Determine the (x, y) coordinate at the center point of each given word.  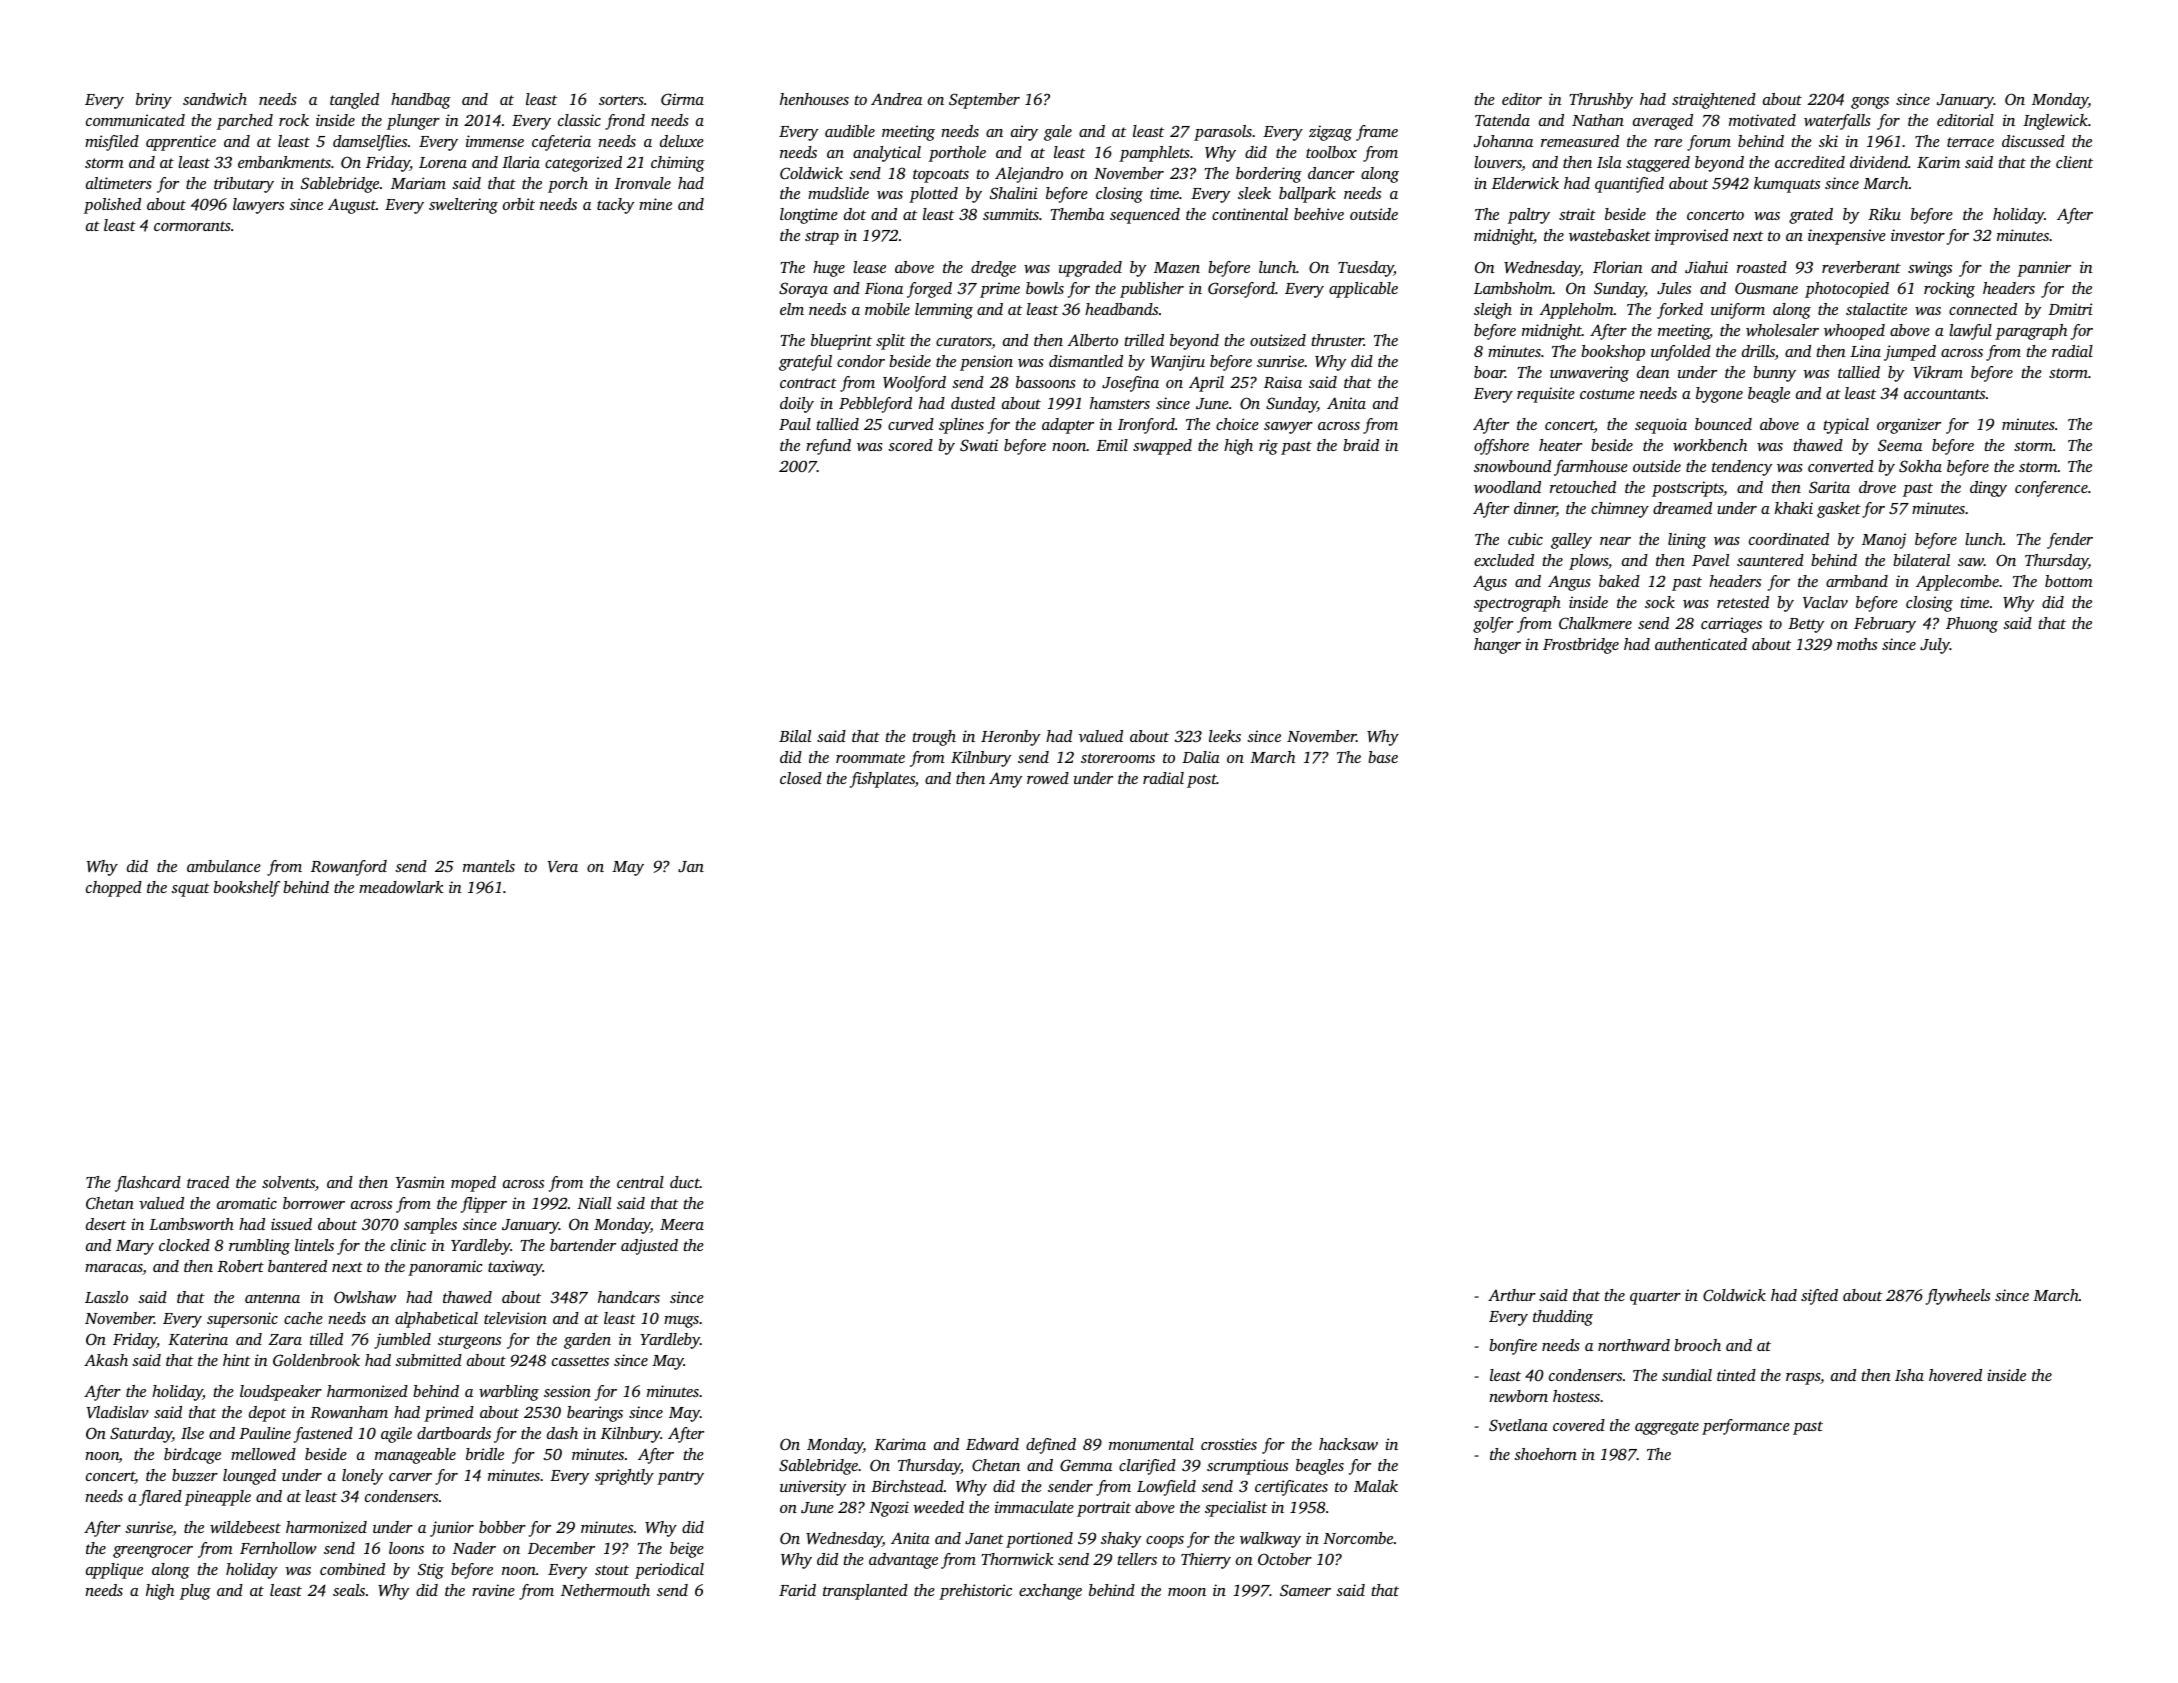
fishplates (882, 780)
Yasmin (420, 1182)
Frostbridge (1581, 646)
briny (154, 101)
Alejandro (1029, 175)
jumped (1910, 353)
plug (195, 1592)
